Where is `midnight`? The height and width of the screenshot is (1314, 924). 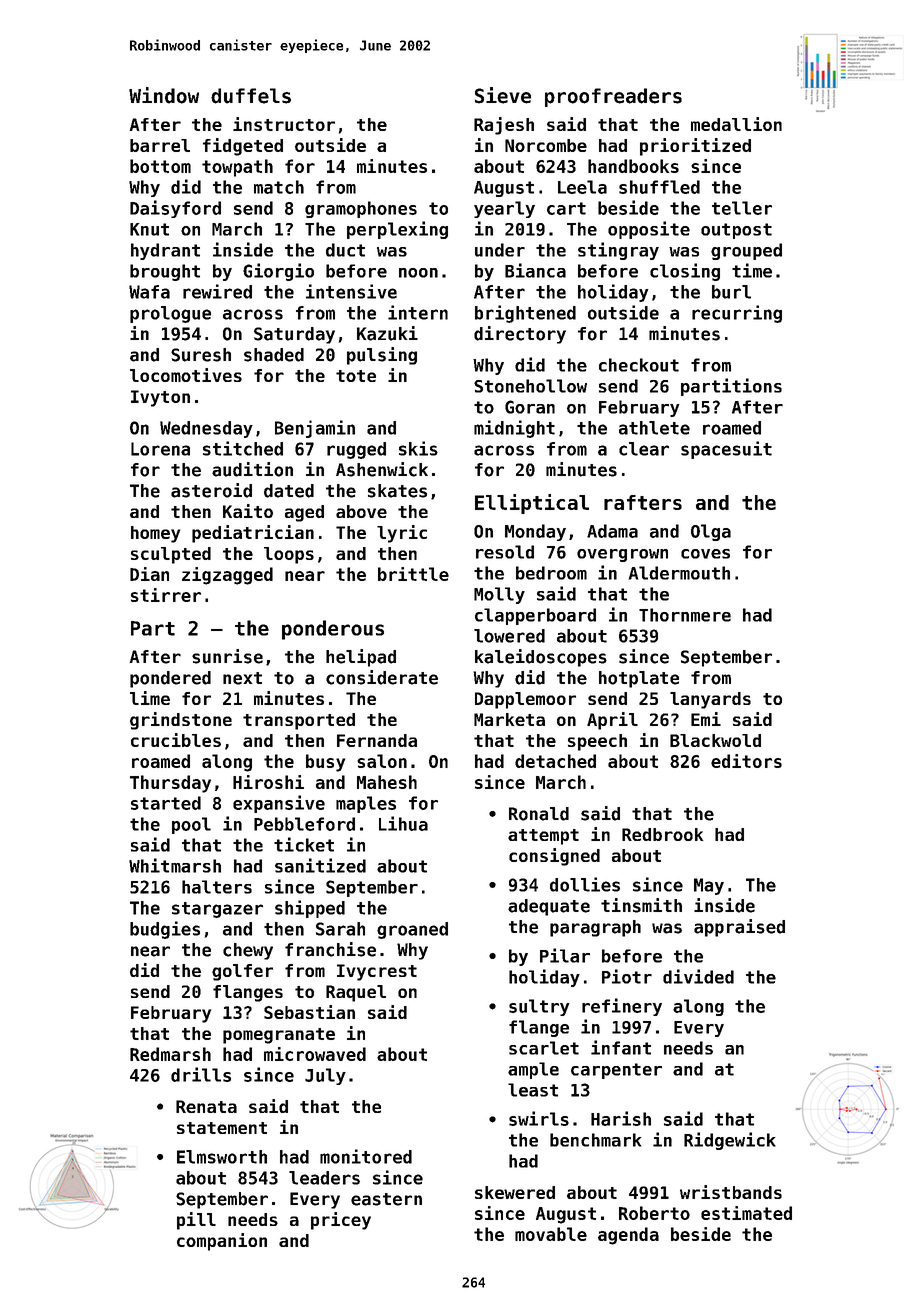
midnight is located at coordinates (514, 429).
